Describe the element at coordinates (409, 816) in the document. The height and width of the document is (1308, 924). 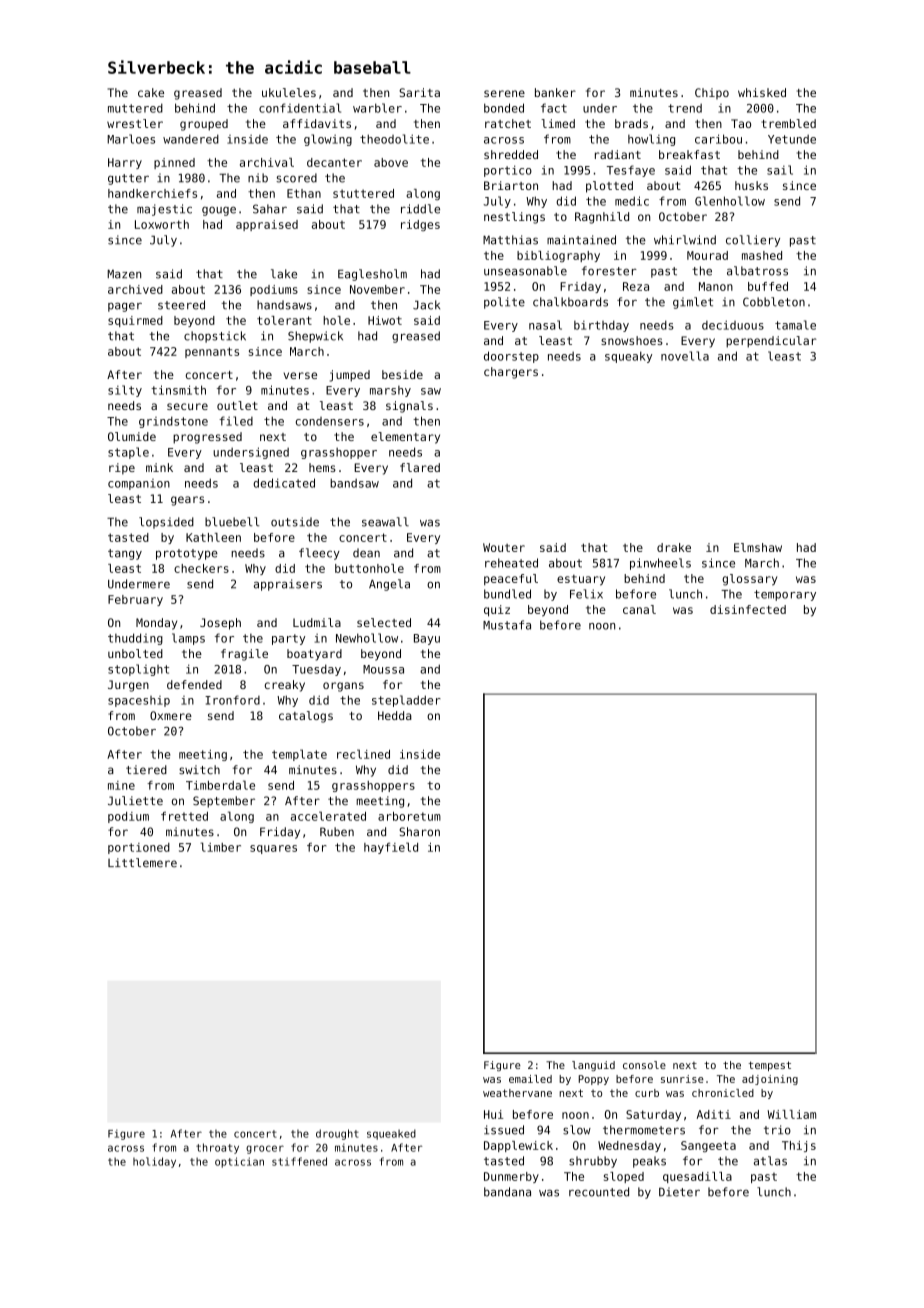
I see `arboretum` at that location.
